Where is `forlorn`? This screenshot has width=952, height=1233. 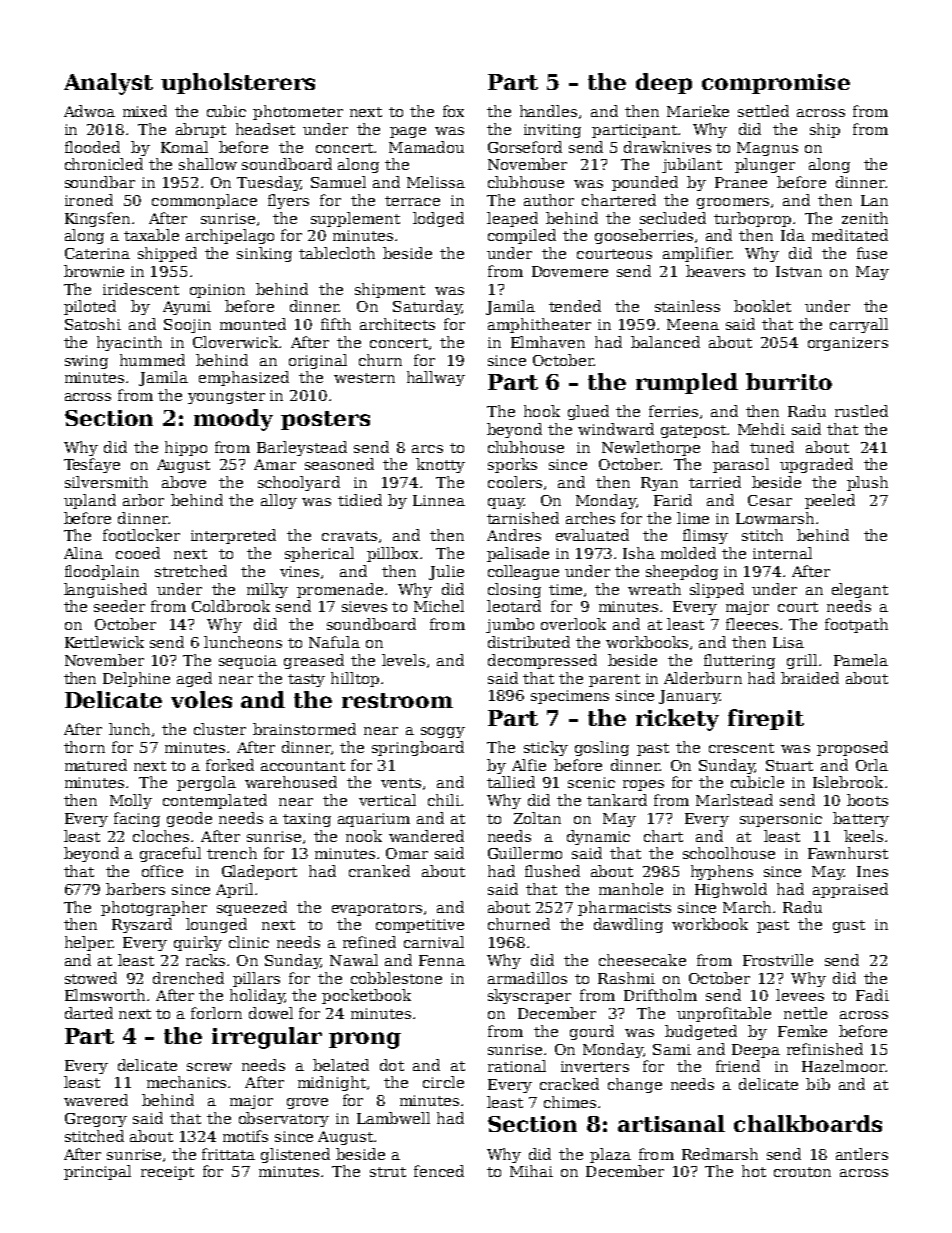 forlorn is located at coordinates (216, 1013).
